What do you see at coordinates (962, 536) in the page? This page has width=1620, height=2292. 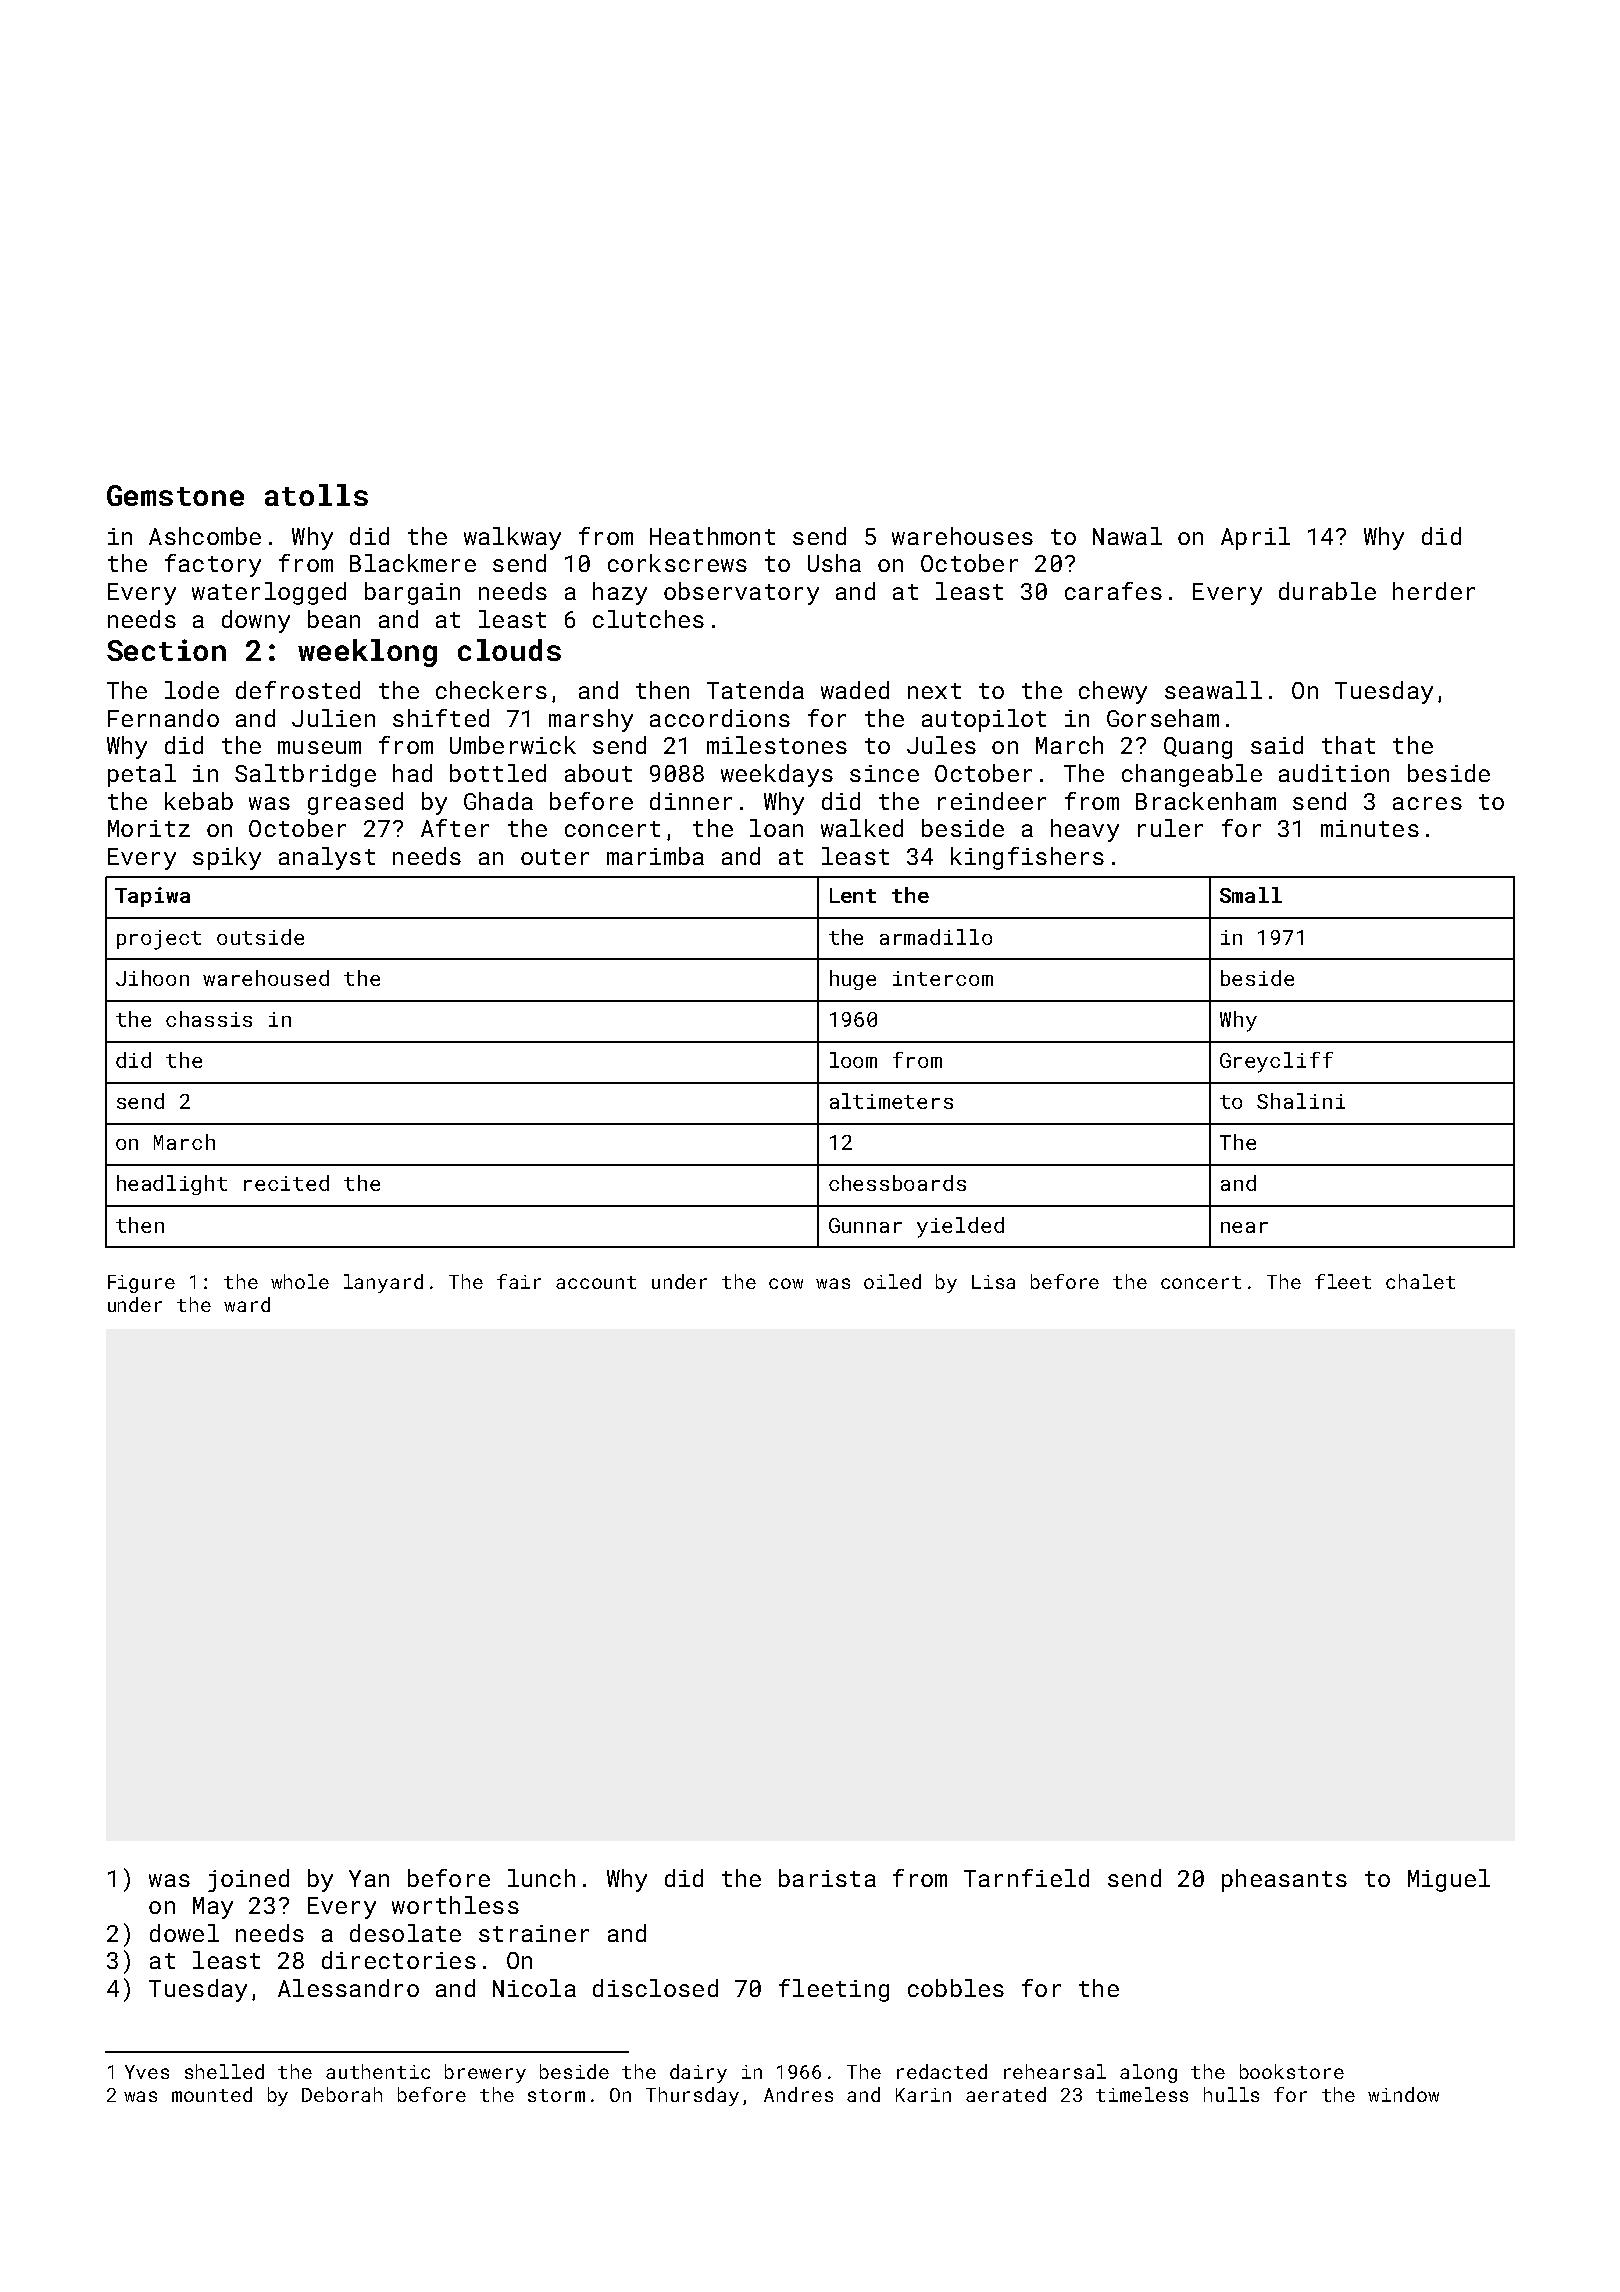 I see `warehouses` at bounding box center [962, 536].
